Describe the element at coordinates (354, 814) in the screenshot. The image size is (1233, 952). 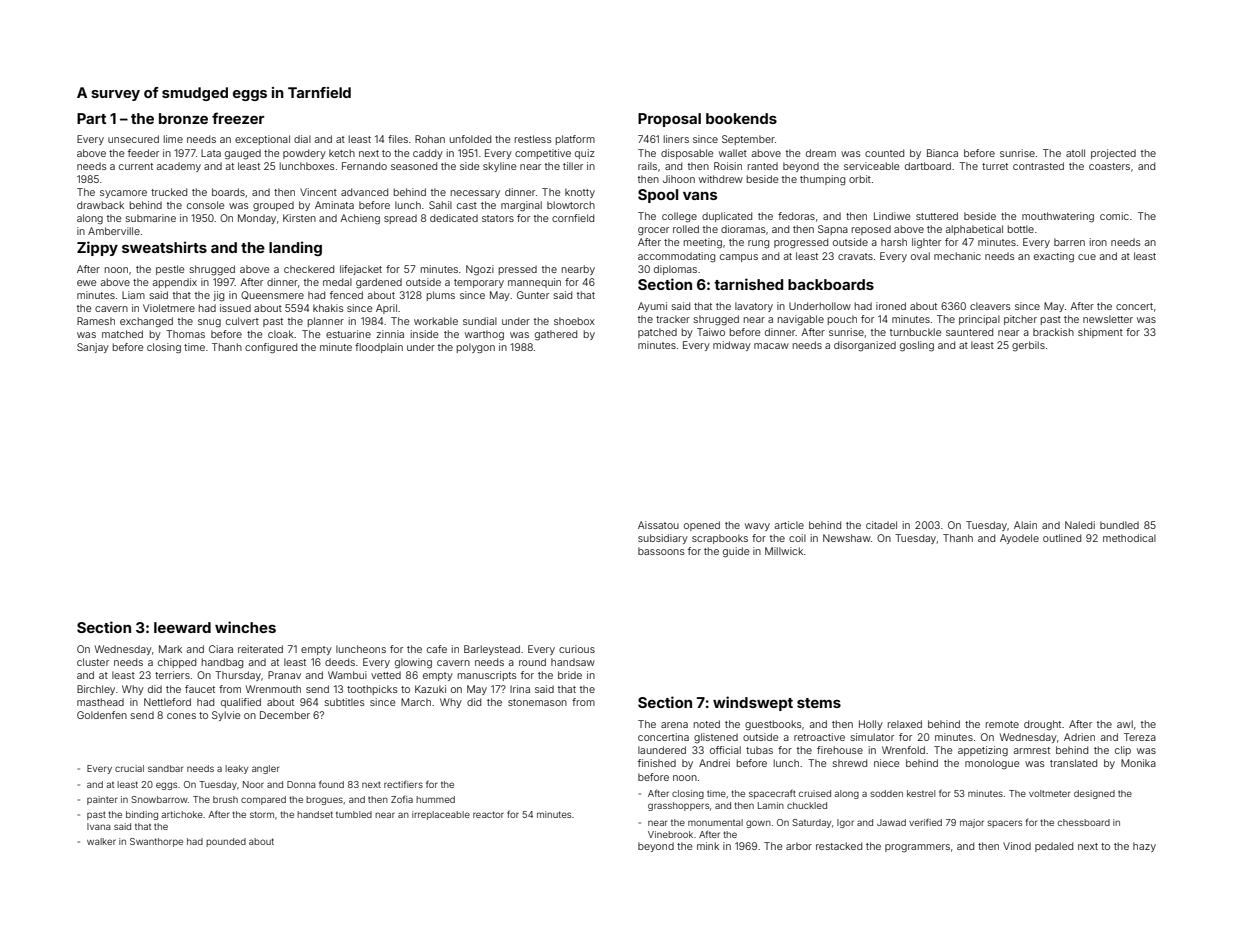
I see `tumbled` at that location.
